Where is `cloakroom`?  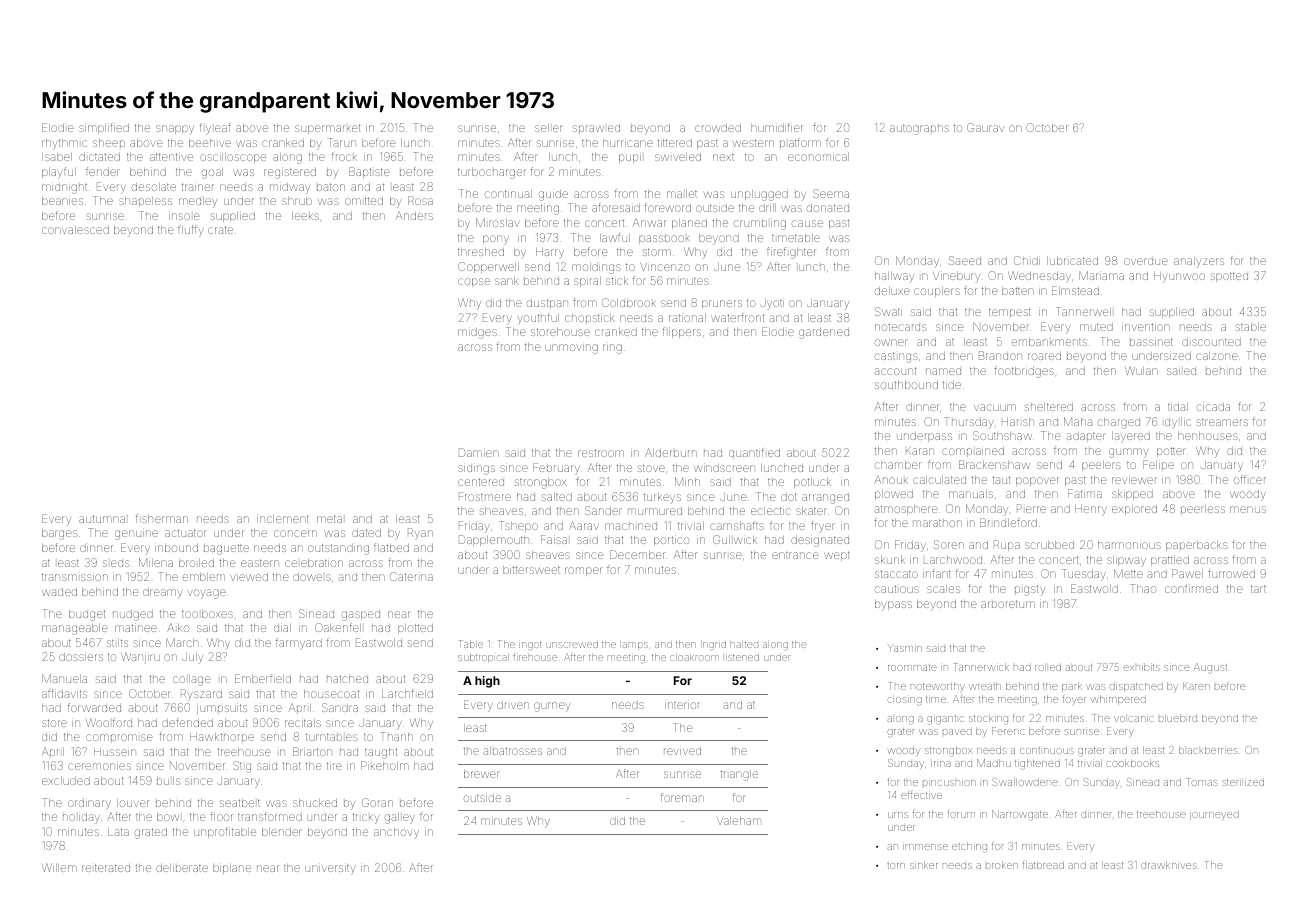
cloakroom is located at coordinates (694, 657).
